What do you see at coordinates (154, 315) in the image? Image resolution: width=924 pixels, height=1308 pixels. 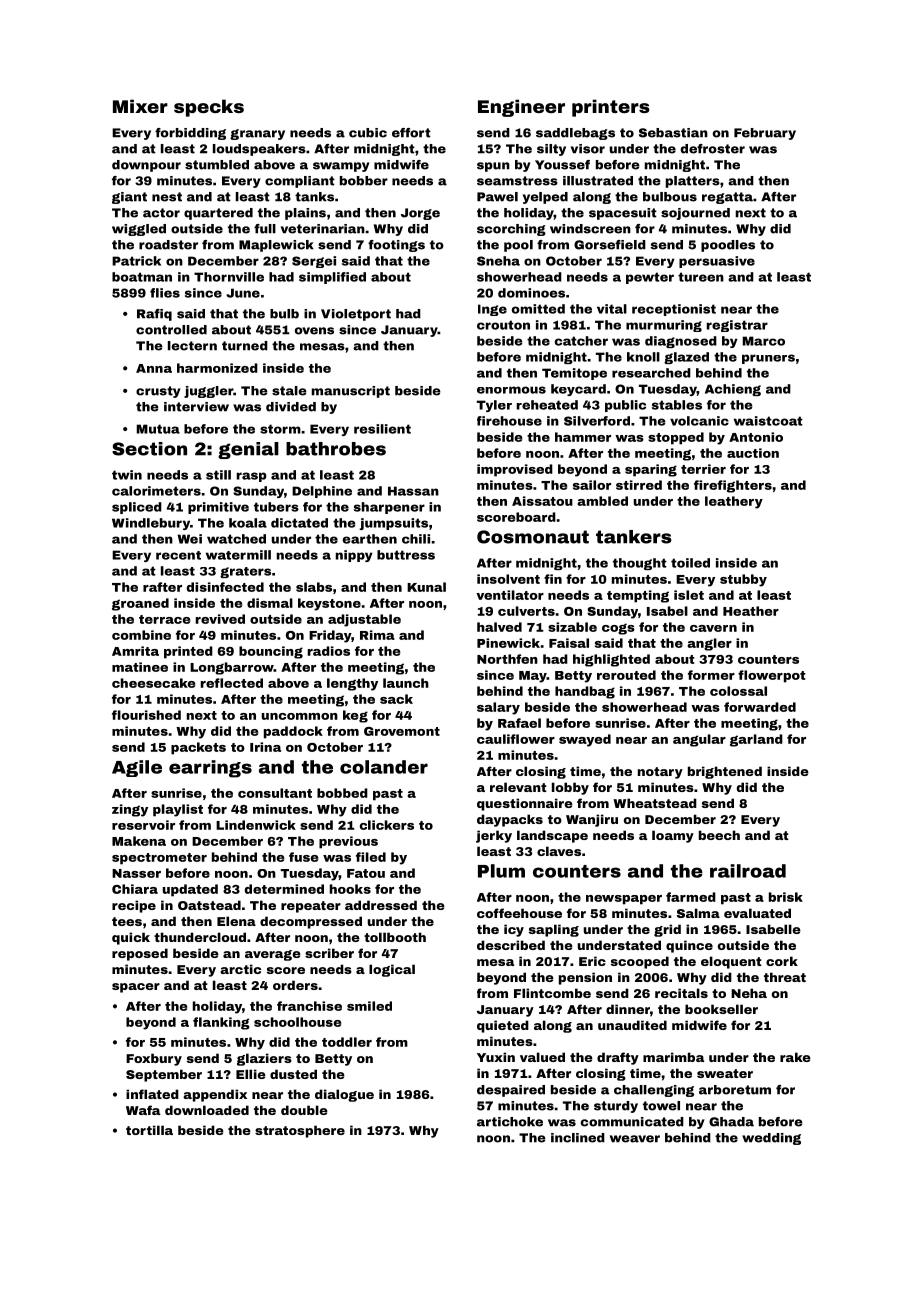 I see `Rafiq` at bounding box center [154, 315].
